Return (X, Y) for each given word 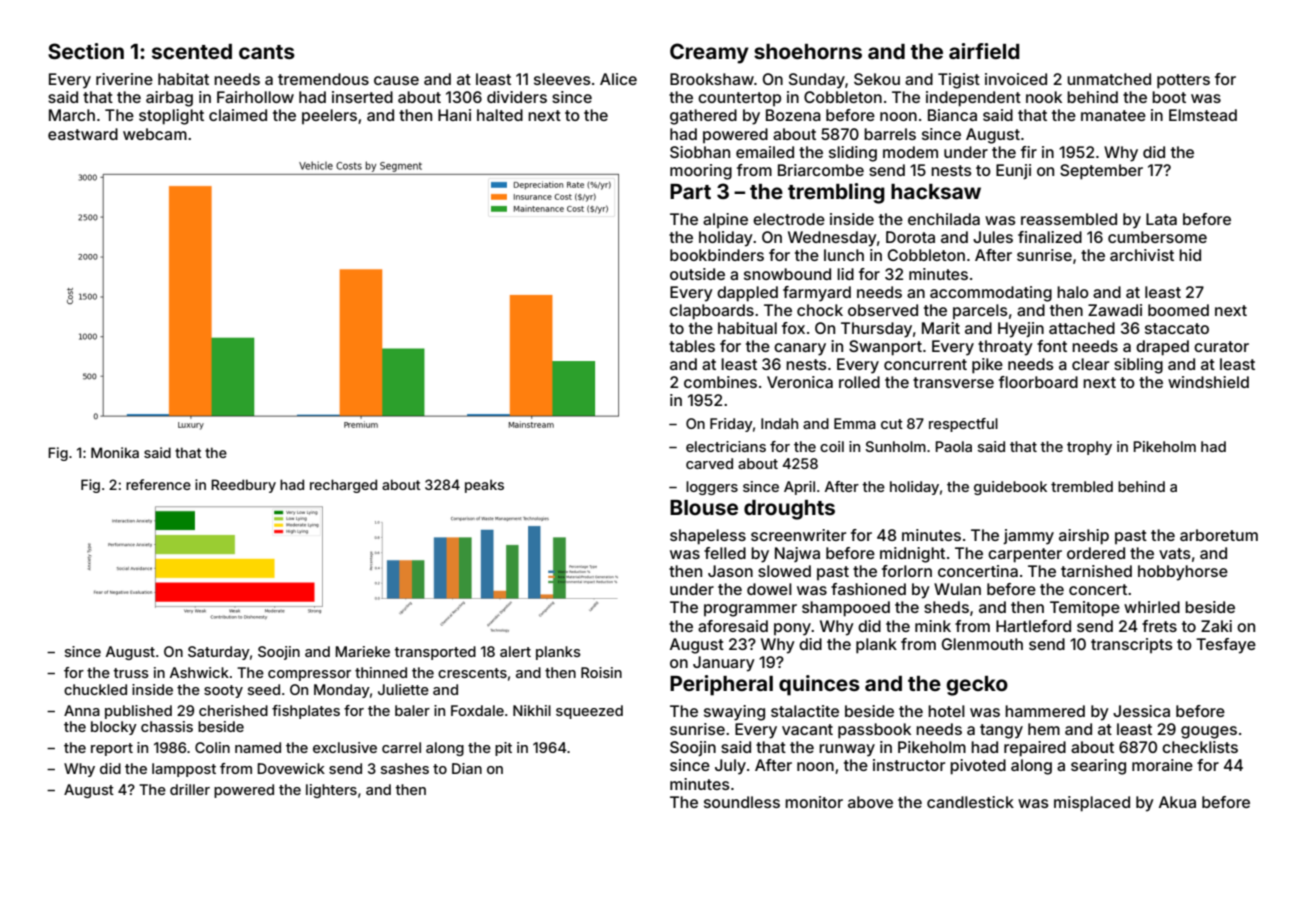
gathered (703, 117)
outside (697, 274)
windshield (1208, 382)
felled (725, 553)
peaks (484, 486)
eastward (83, 134)
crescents (472, 673)
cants (267, 52)
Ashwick (199, 672)
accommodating (991, 294)
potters (1183, 81)
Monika (115, 452)
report (112, 749)
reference (158, 484)
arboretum (1219, 535)
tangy (1001, 731)
